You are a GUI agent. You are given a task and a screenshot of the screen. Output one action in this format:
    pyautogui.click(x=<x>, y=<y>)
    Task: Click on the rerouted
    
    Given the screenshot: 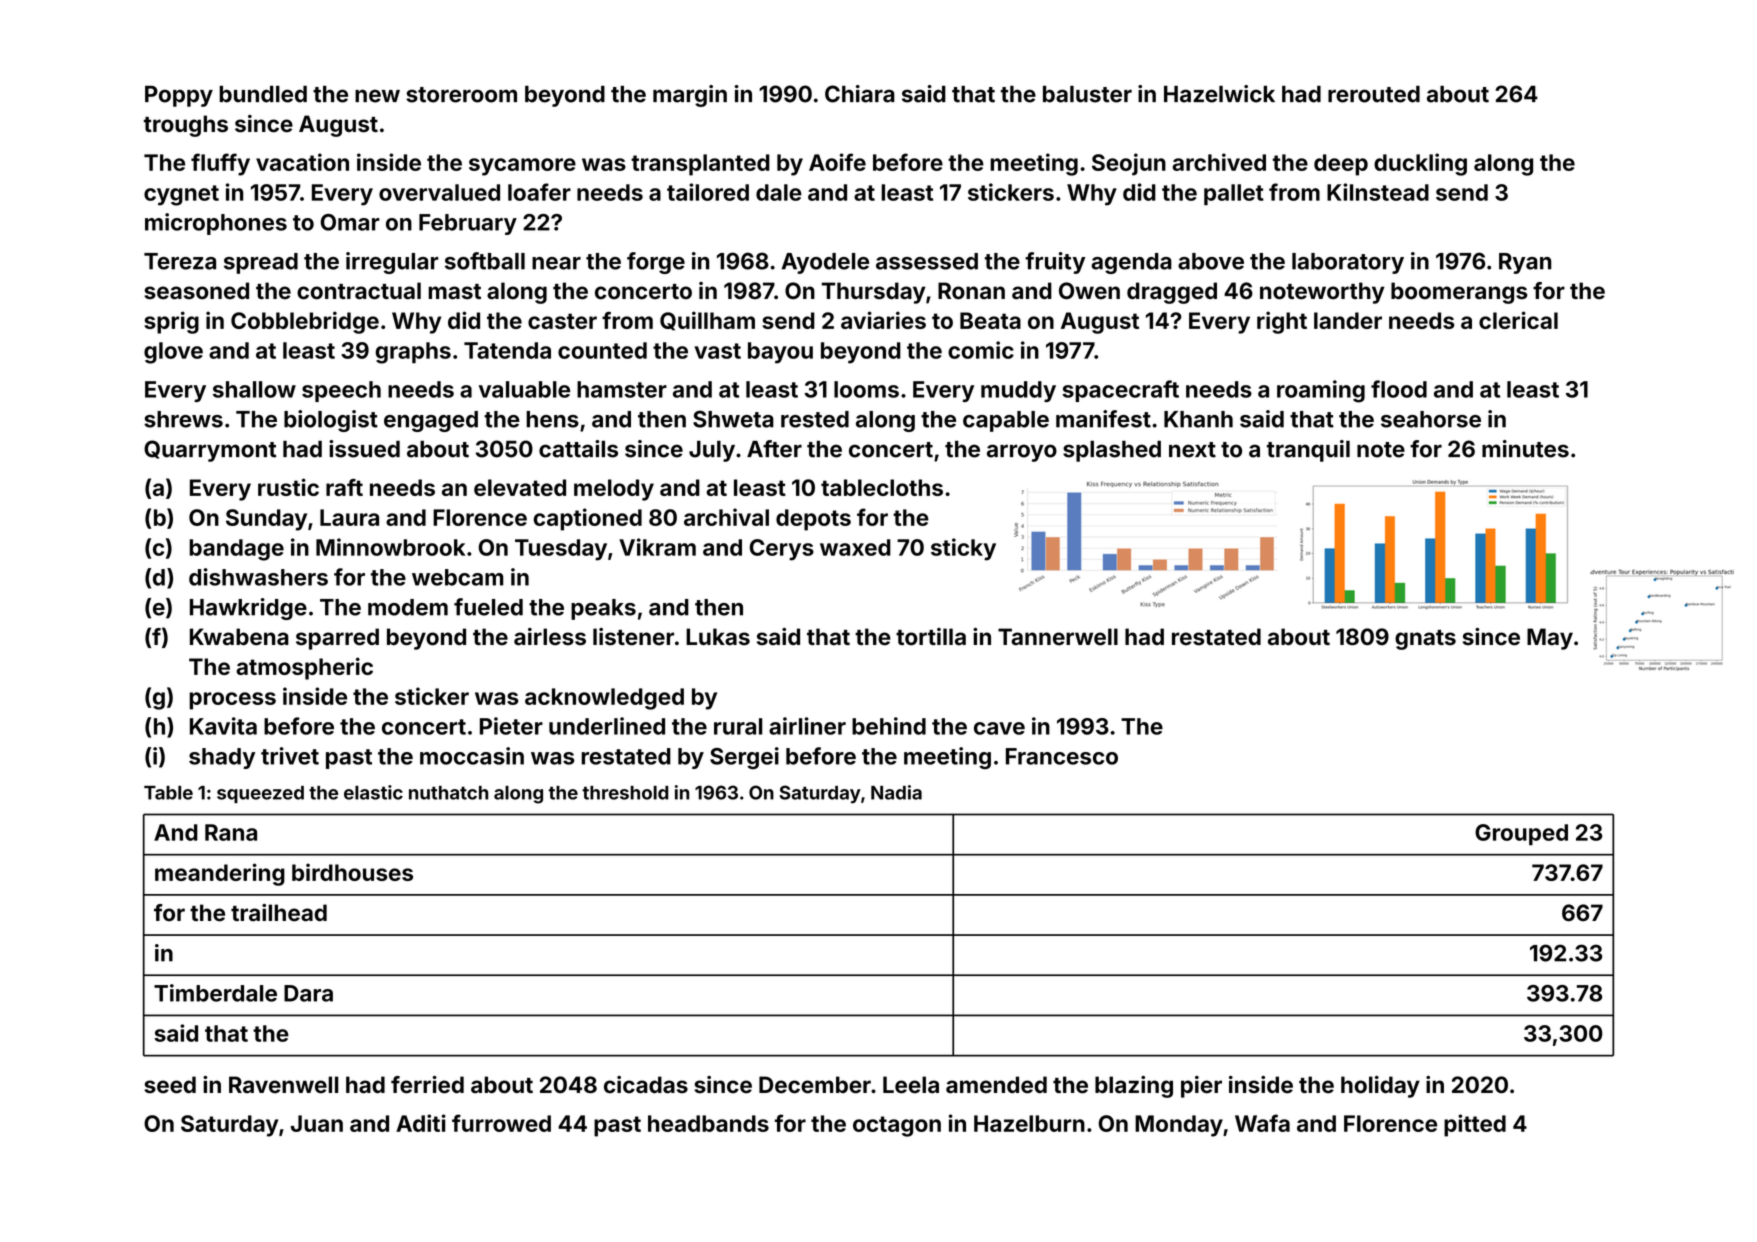 What is the action you would take?
    pyautogui.click(x=1374, y=94)
